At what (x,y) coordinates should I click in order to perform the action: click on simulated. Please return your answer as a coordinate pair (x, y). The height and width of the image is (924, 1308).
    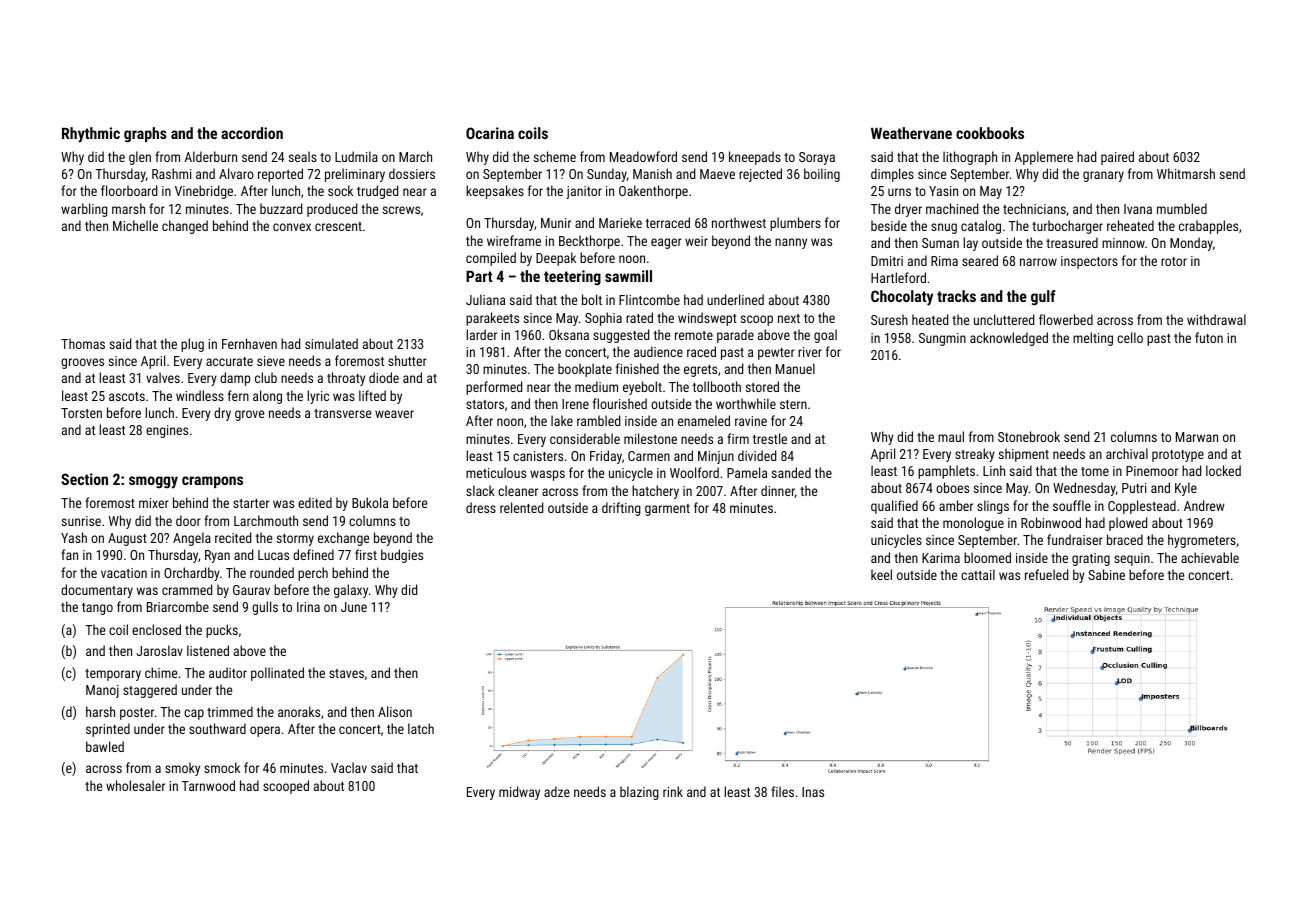
    Looking at the image, I should click on (331, 343).
